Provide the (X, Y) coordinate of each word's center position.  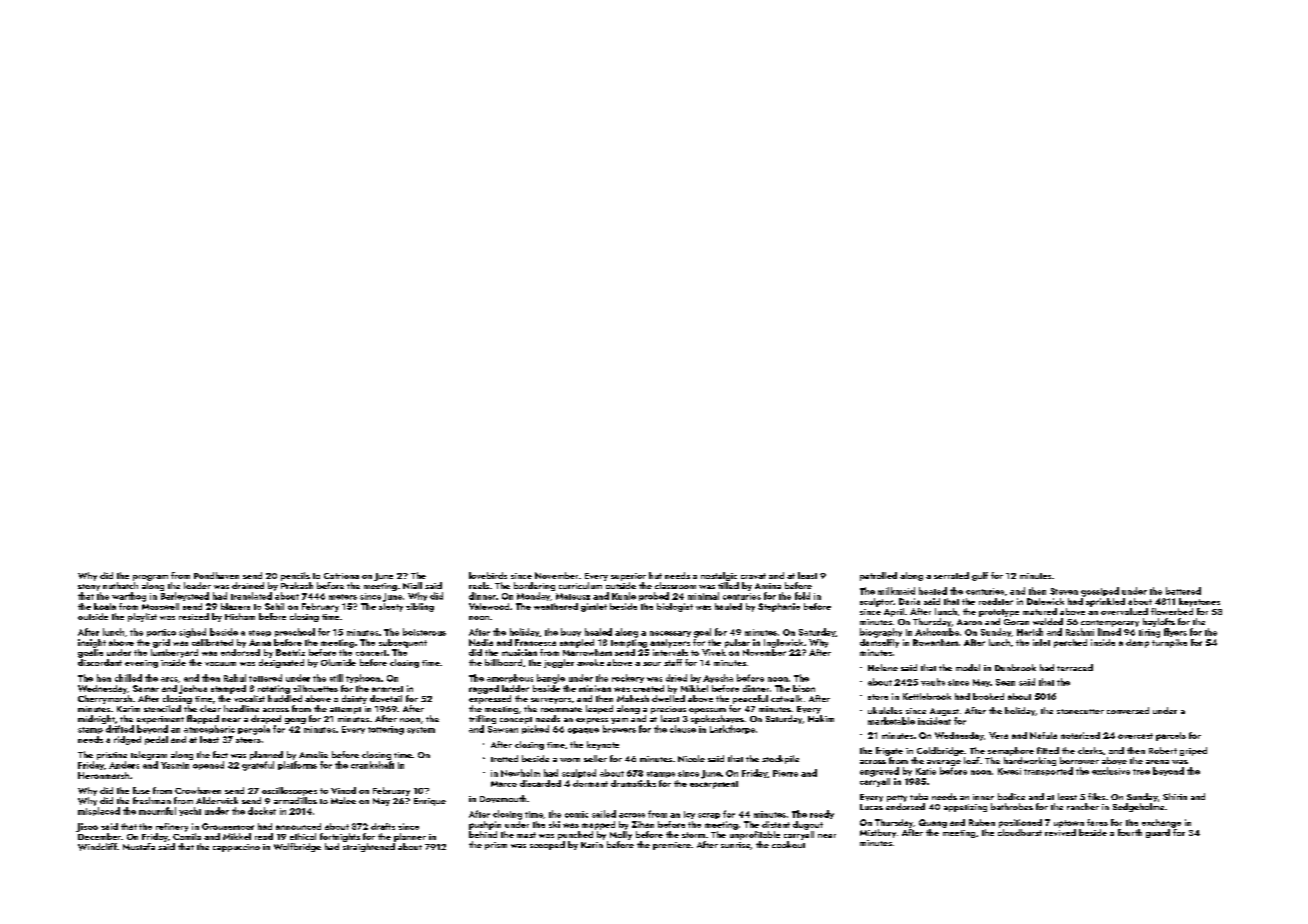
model (968, 667)
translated (251, 596)
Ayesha (718, 678)
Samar (146, 688)
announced (298, 826)
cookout (788, 844)
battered (1183, 591)
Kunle (624, 596)
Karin (592, 845)
